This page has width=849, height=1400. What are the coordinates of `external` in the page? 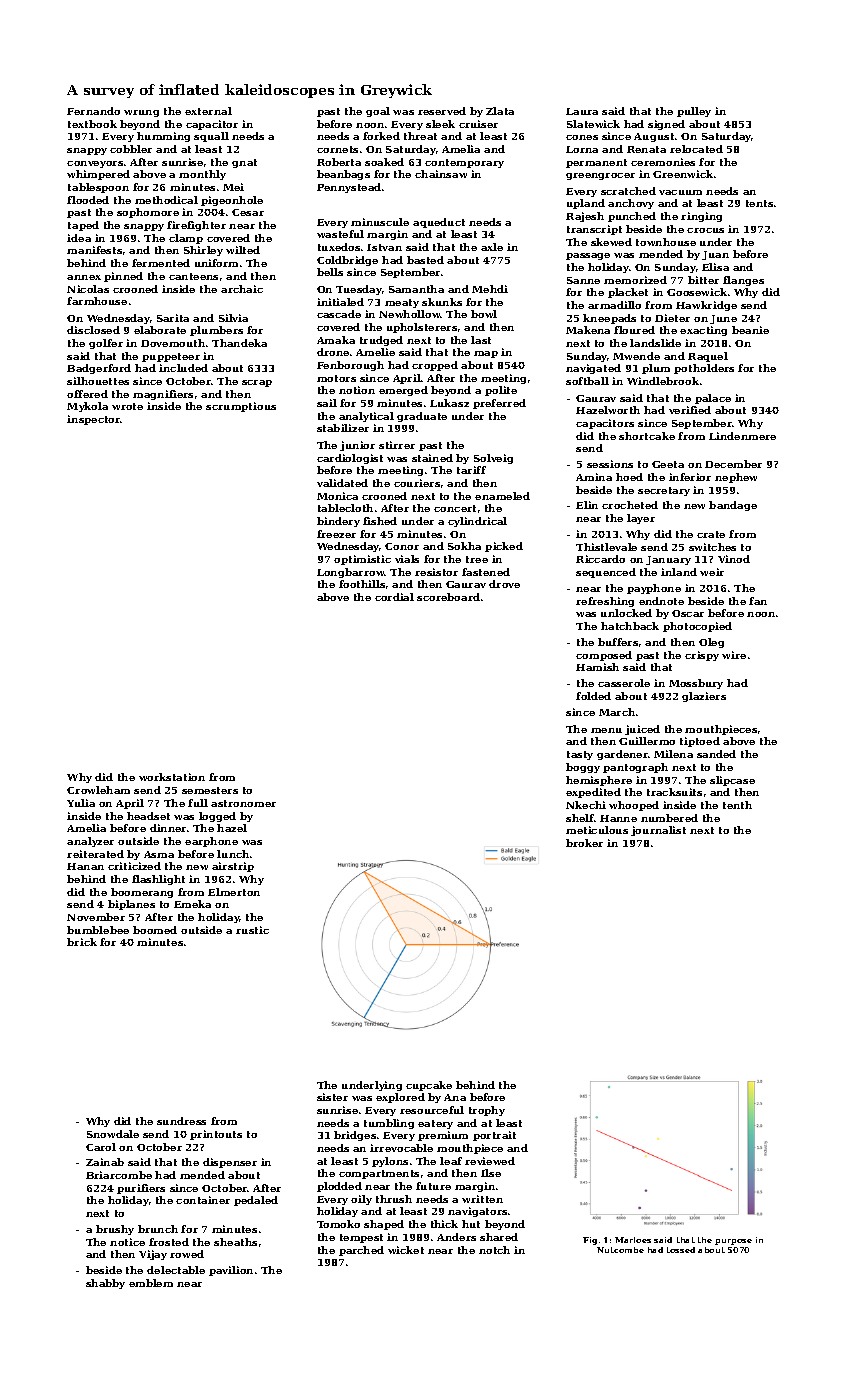 It's located at (208, 111).
